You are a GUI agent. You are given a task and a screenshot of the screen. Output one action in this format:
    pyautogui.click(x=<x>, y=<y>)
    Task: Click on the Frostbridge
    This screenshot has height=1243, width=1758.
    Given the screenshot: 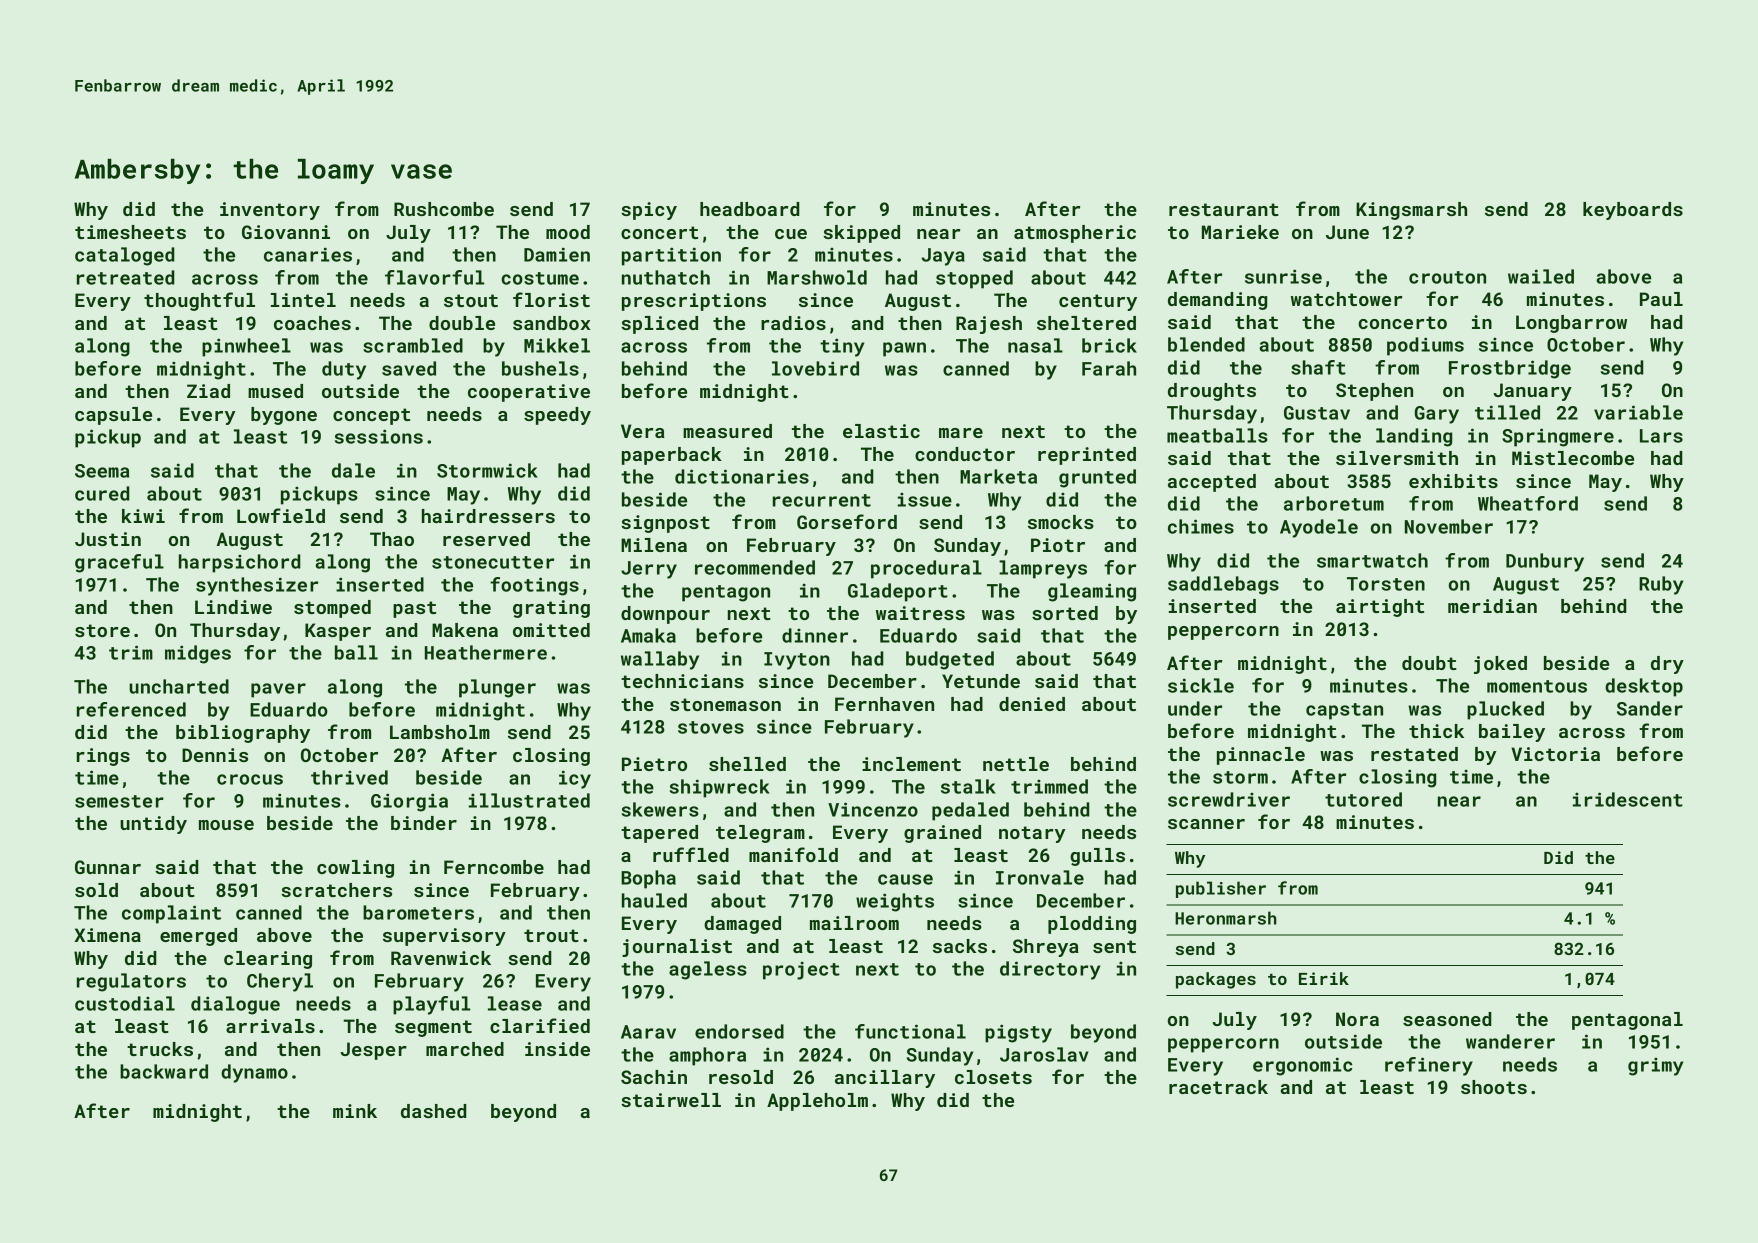 What is the action you would take?
    pyautogui.click(x=1510, y=369)
